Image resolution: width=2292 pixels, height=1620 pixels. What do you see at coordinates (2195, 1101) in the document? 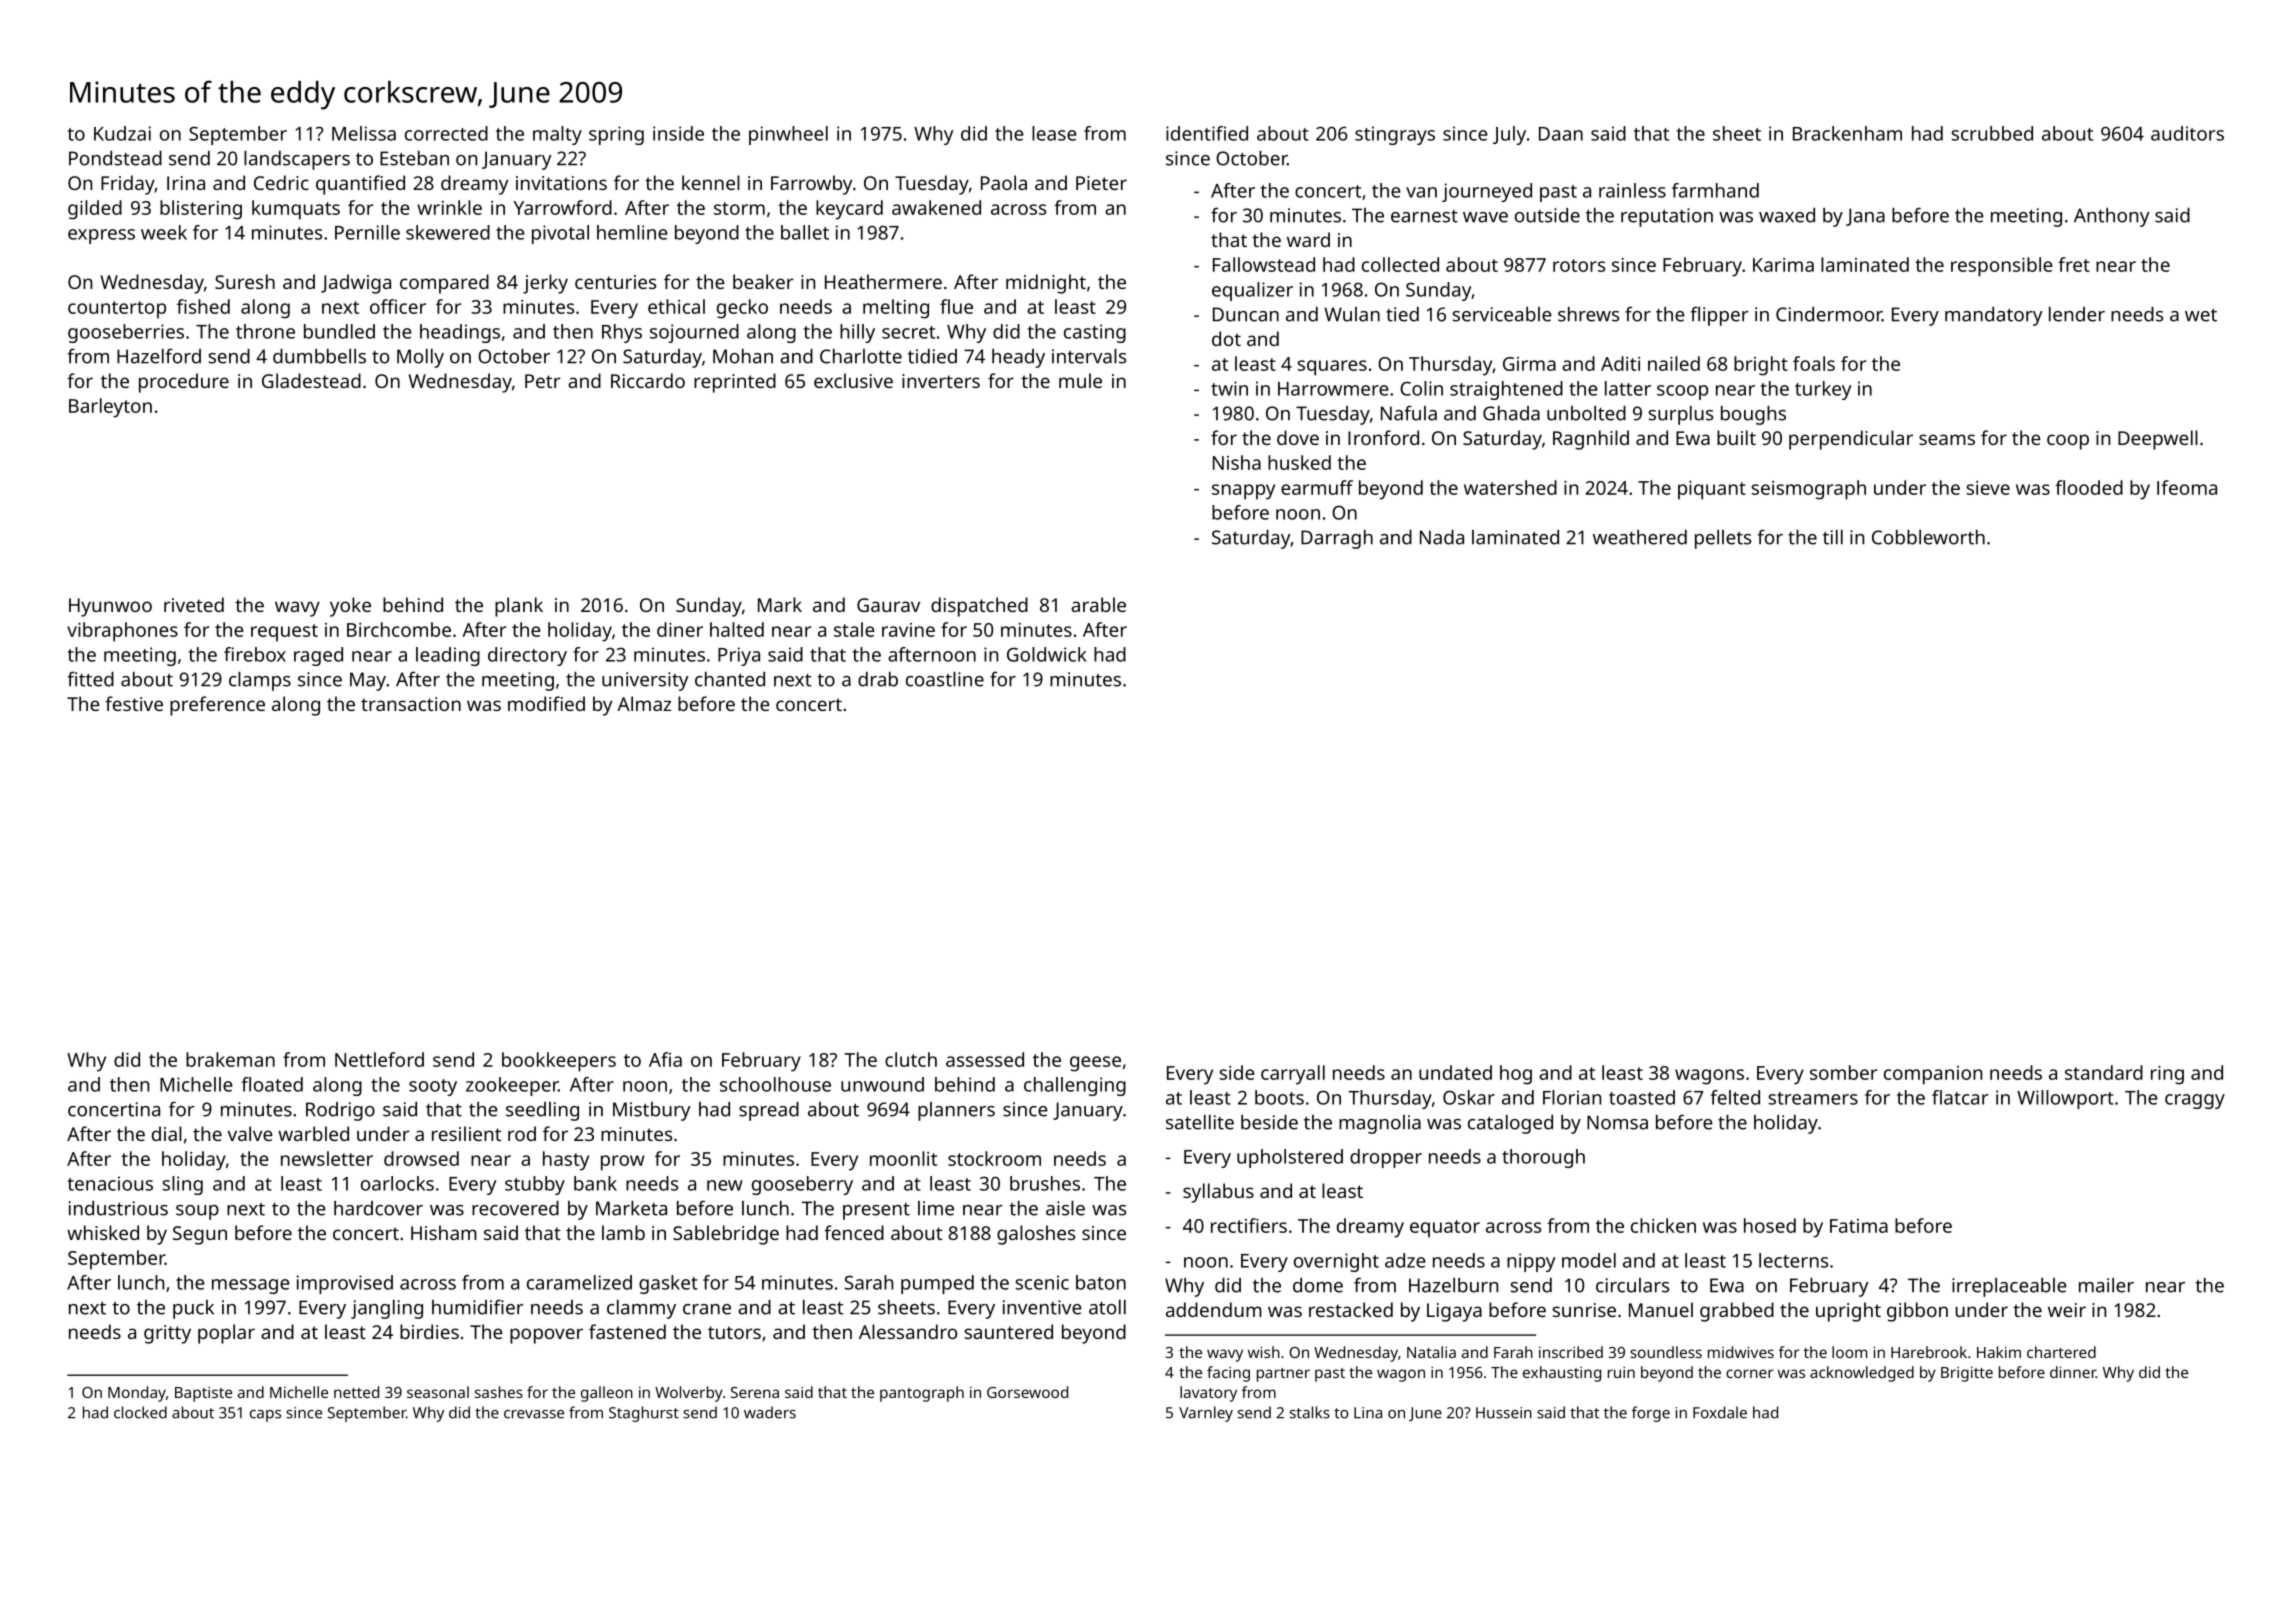
I see `craggy` at bounding box center [2195, 1101].
